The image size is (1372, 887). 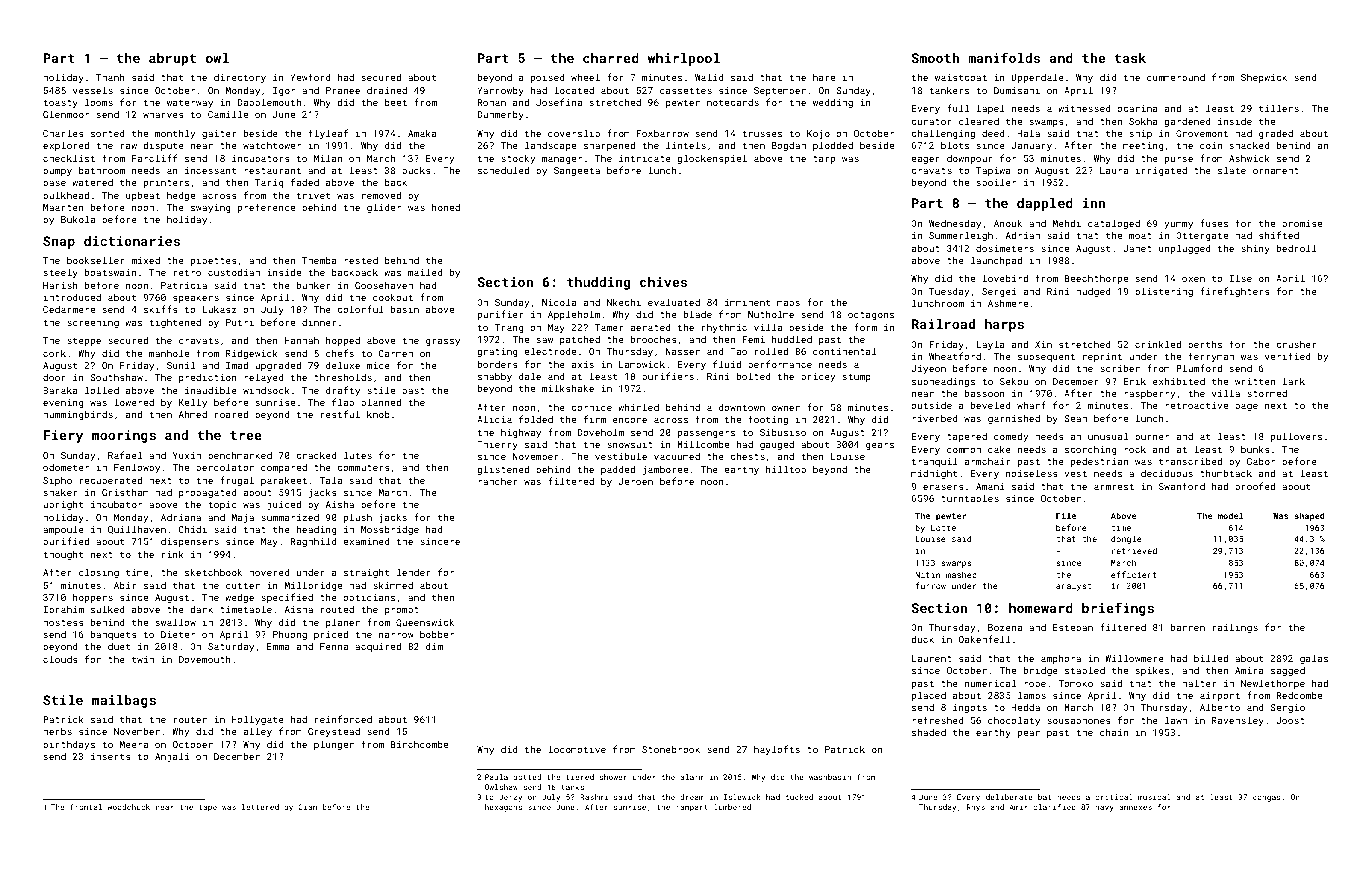 What do you see at coordinates (310, 77) in the screenshot?
I see `Yewford` at bounding box center [310, 77].
